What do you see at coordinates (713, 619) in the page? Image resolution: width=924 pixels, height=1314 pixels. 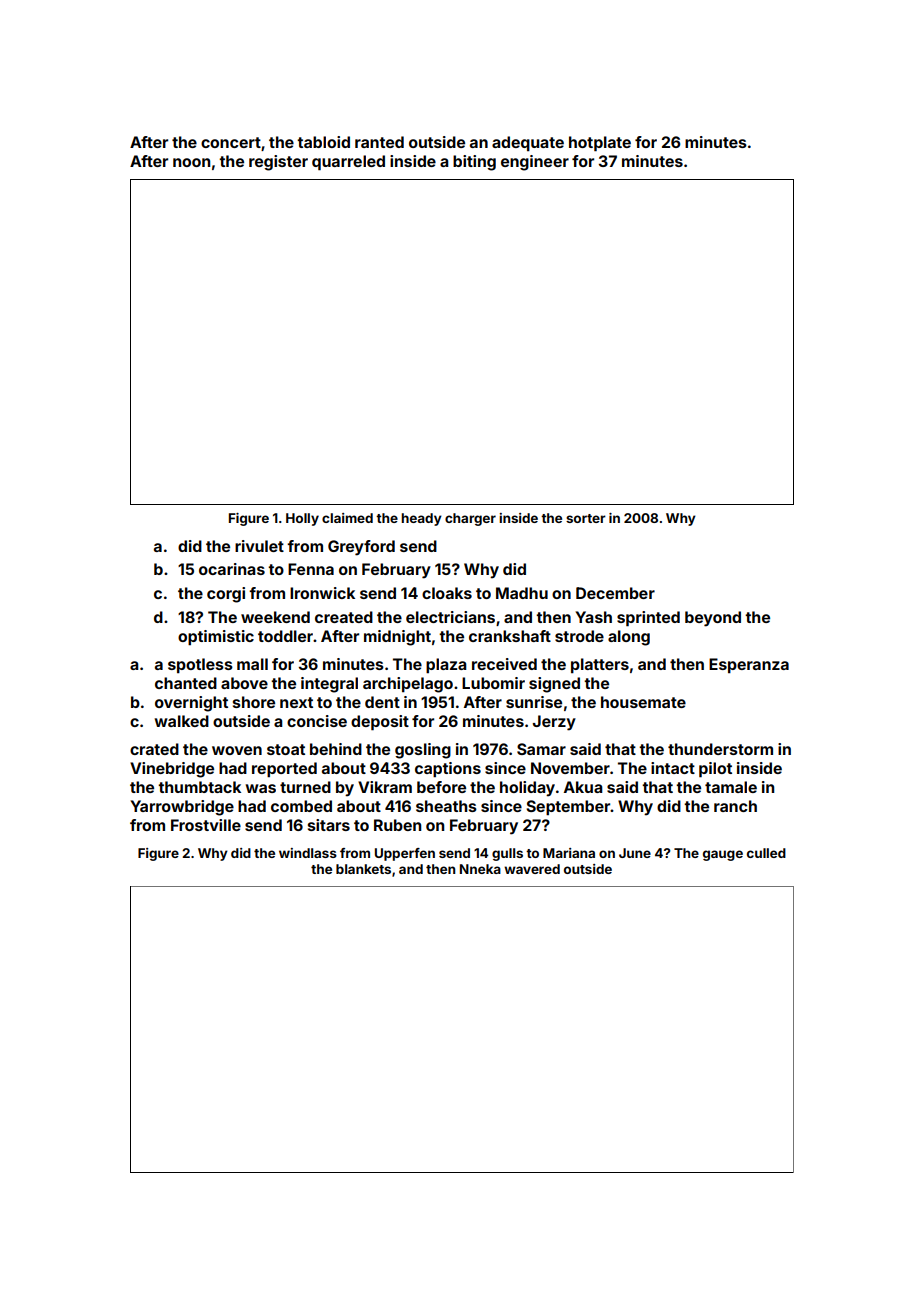 I see `beyond` at bounding box center [713, 619].
